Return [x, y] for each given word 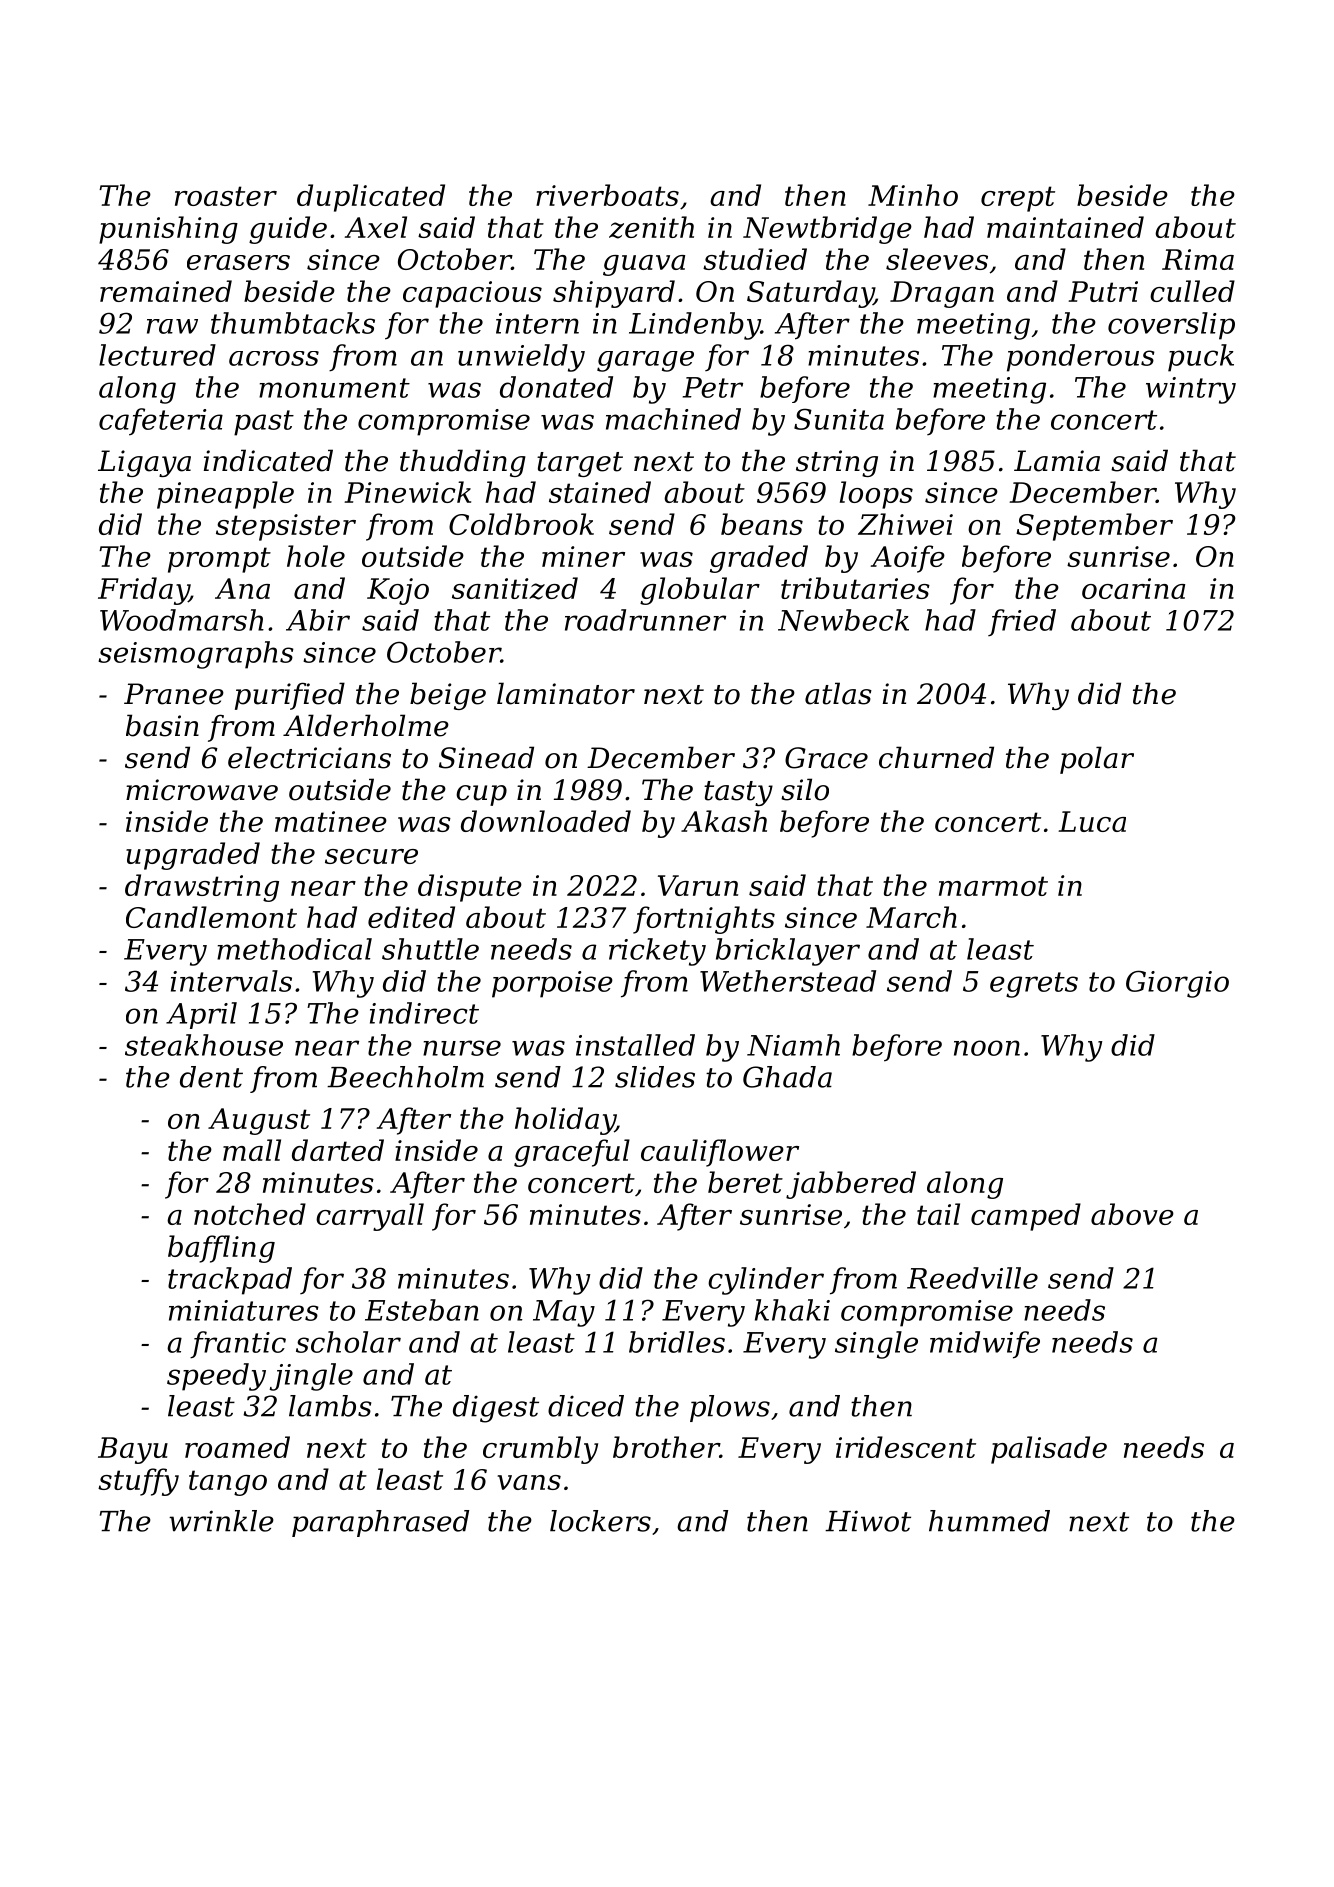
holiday [565, 1121]
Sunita [839, 419]
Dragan [942, 294]
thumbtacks [293, 323]
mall [252, 1150]
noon [987, 1048]
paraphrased [380, 1523]
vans [529, 1482]
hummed [989, 1521]
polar [1097, 760]
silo [805, 789]
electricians [309, 757]
